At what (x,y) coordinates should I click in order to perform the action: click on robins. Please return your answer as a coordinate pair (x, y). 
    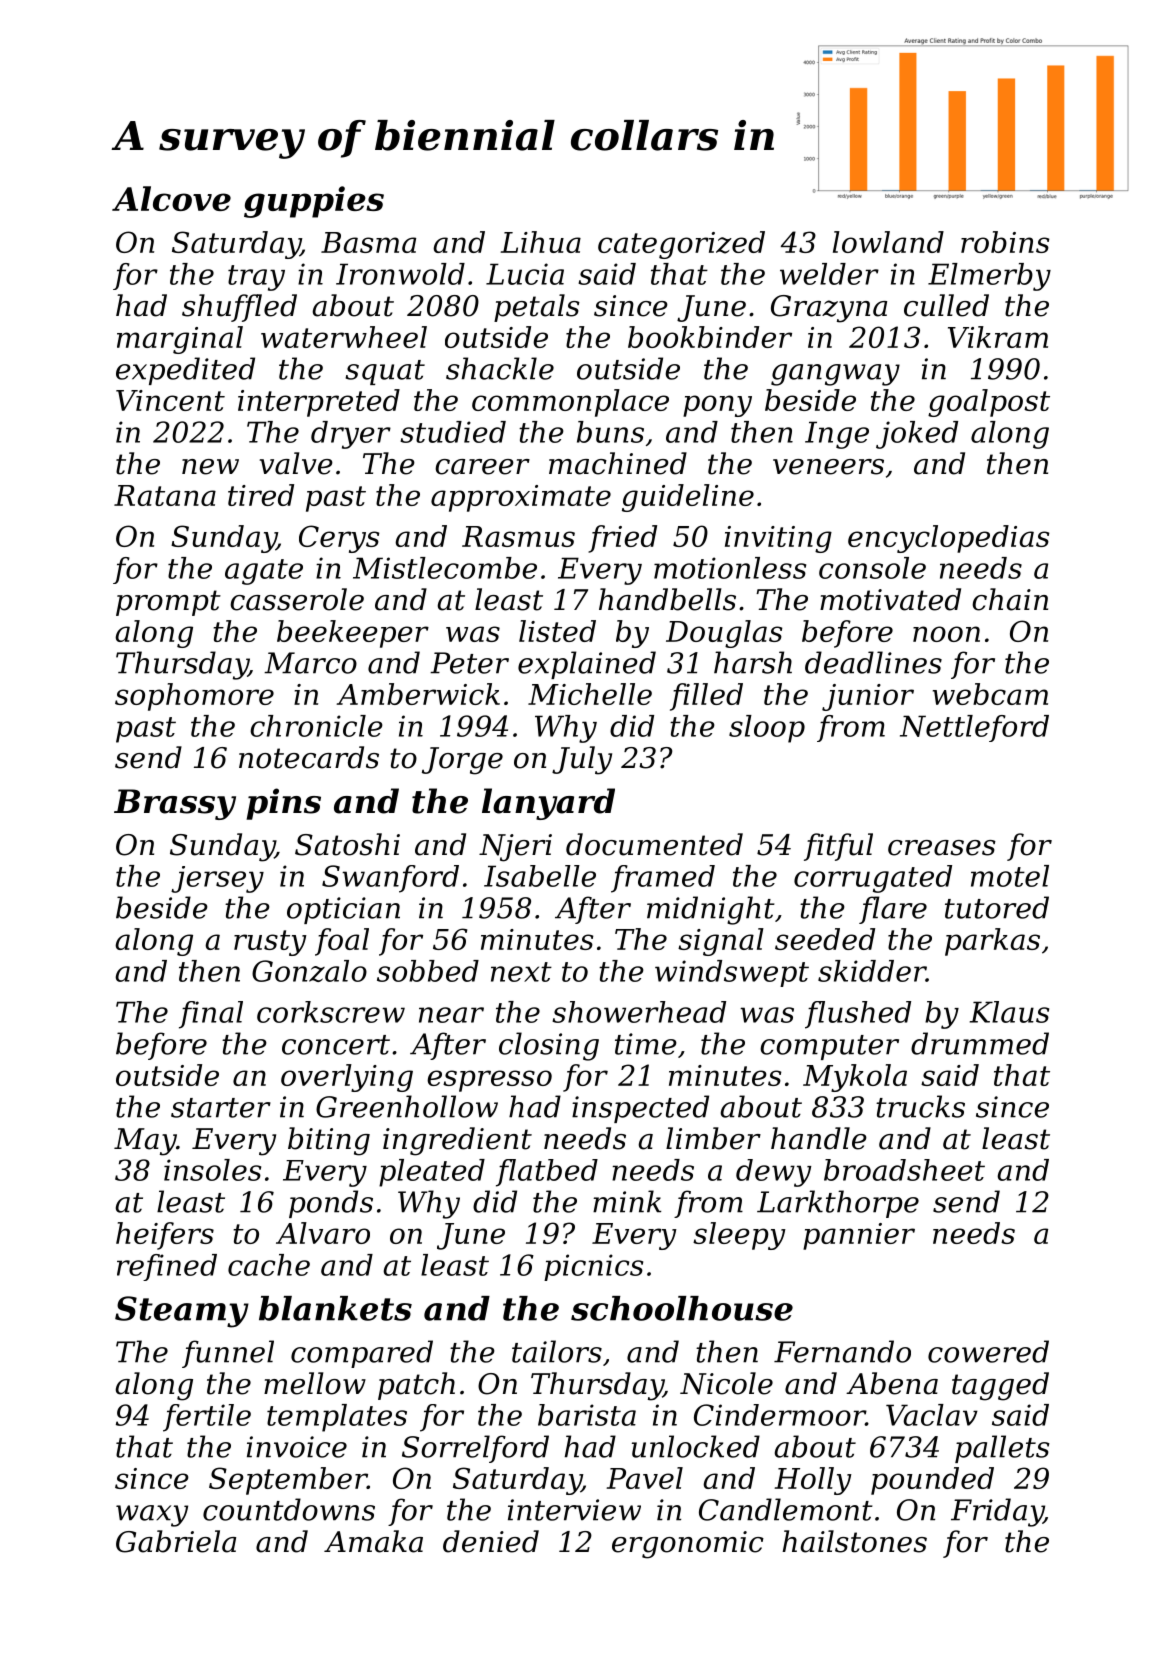
    Looking at the image, I should click on (1005, 242).
